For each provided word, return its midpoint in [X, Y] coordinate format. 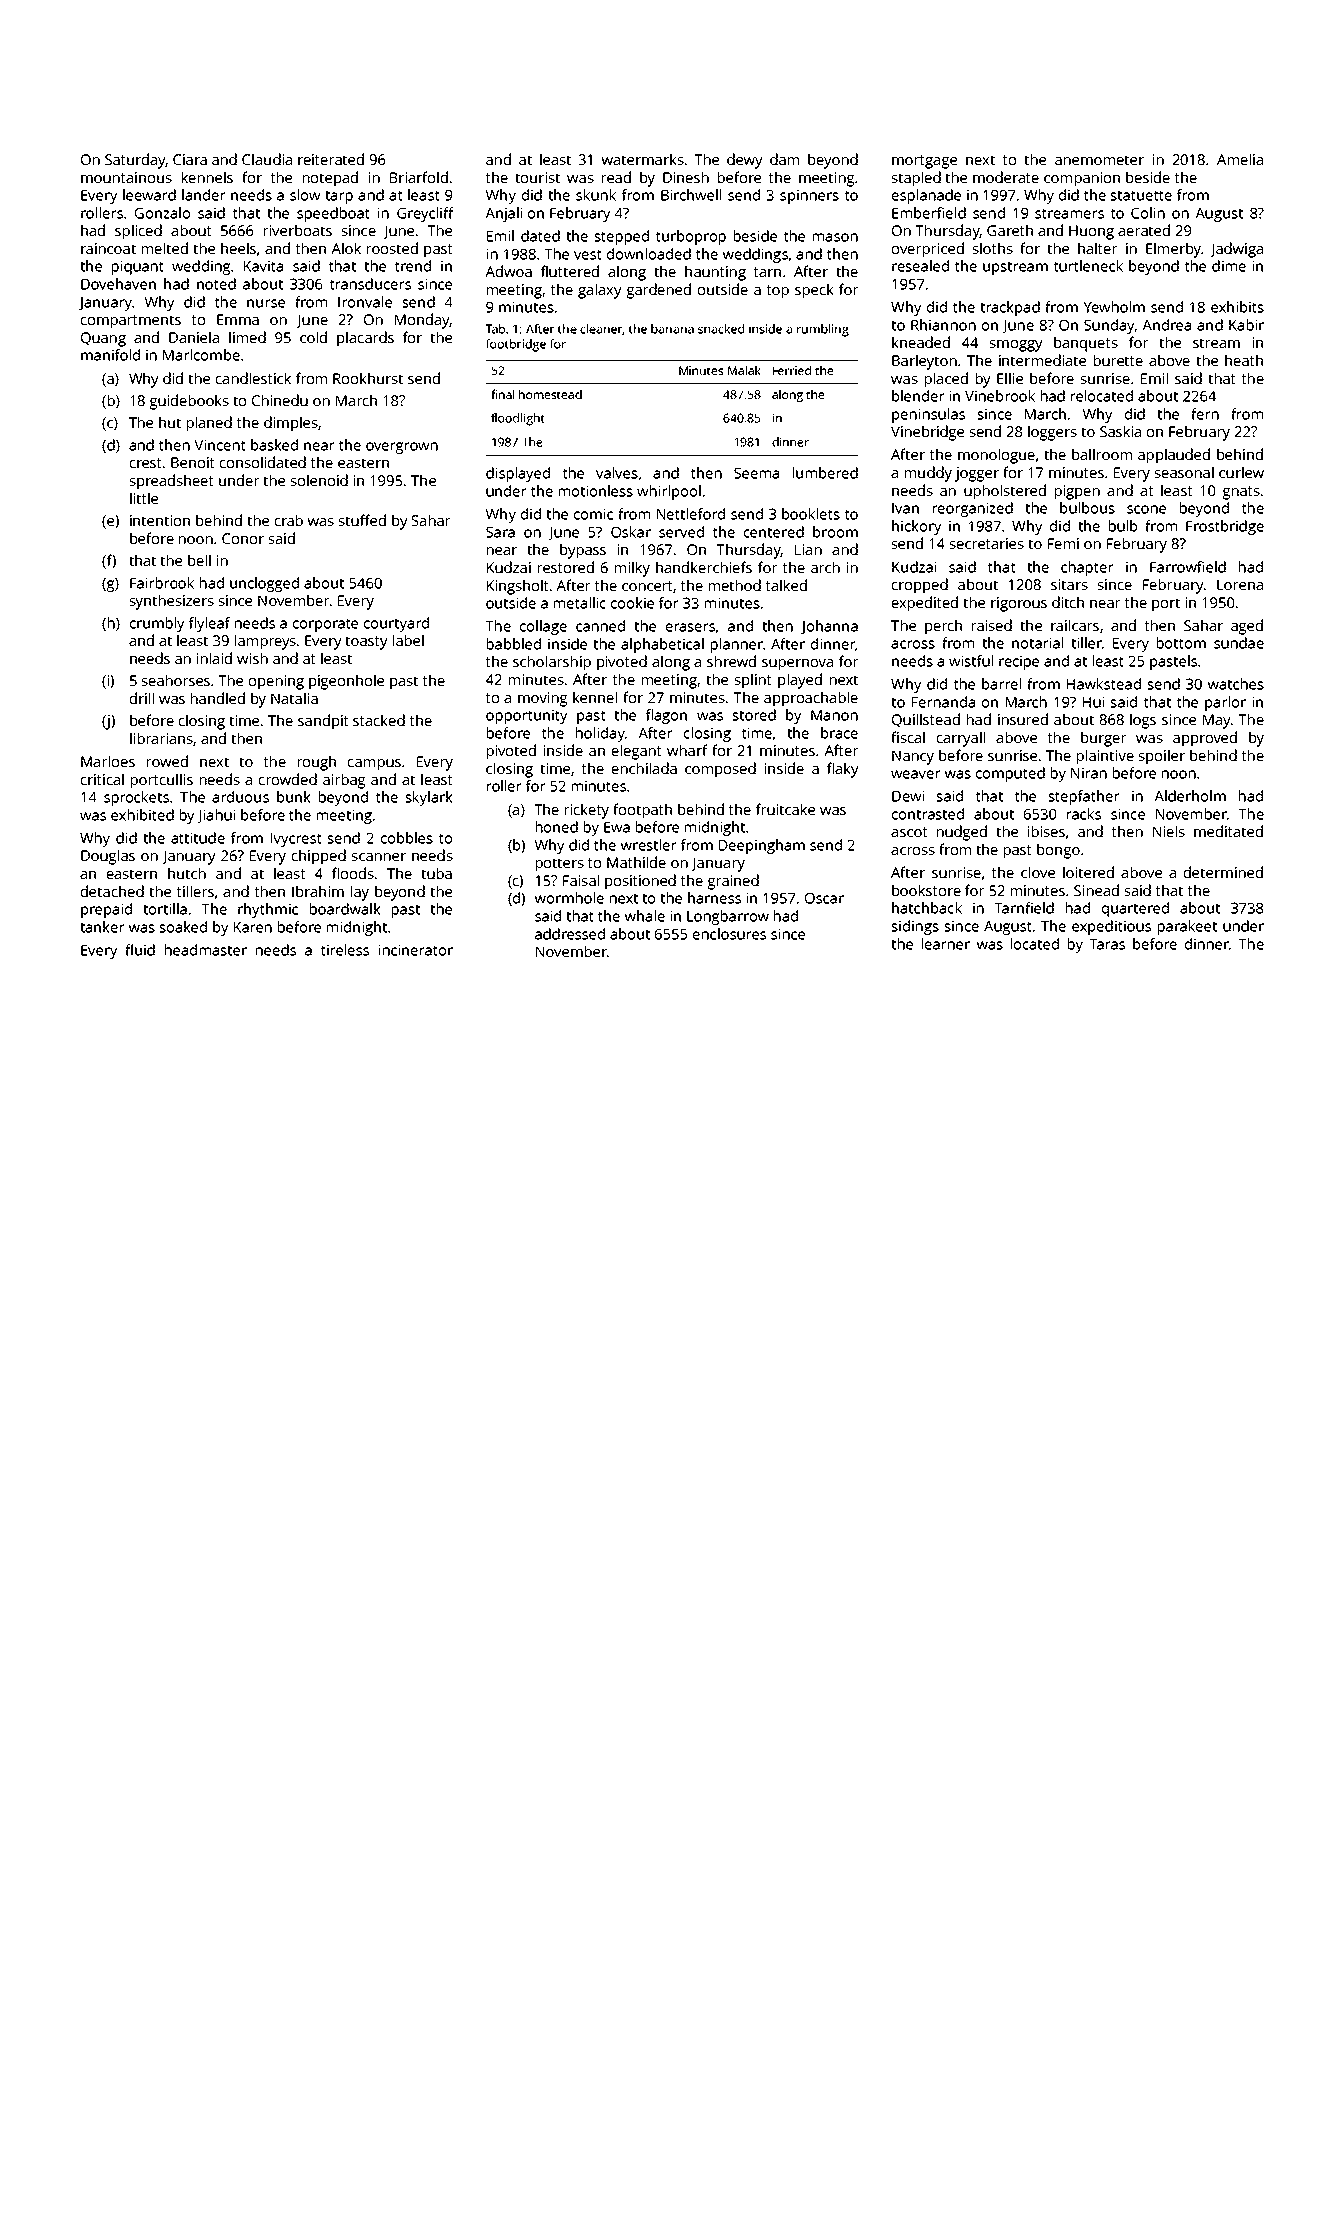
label [408, 640]
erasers [690, 627]
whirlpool [669, 492]
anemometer [1099, 160]
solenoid [319, 480]
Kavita [263, 266]
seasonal [1184, 472]
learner [946, 944]
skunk [596, 195]
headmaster [206, 950]
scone [1146, 509]
